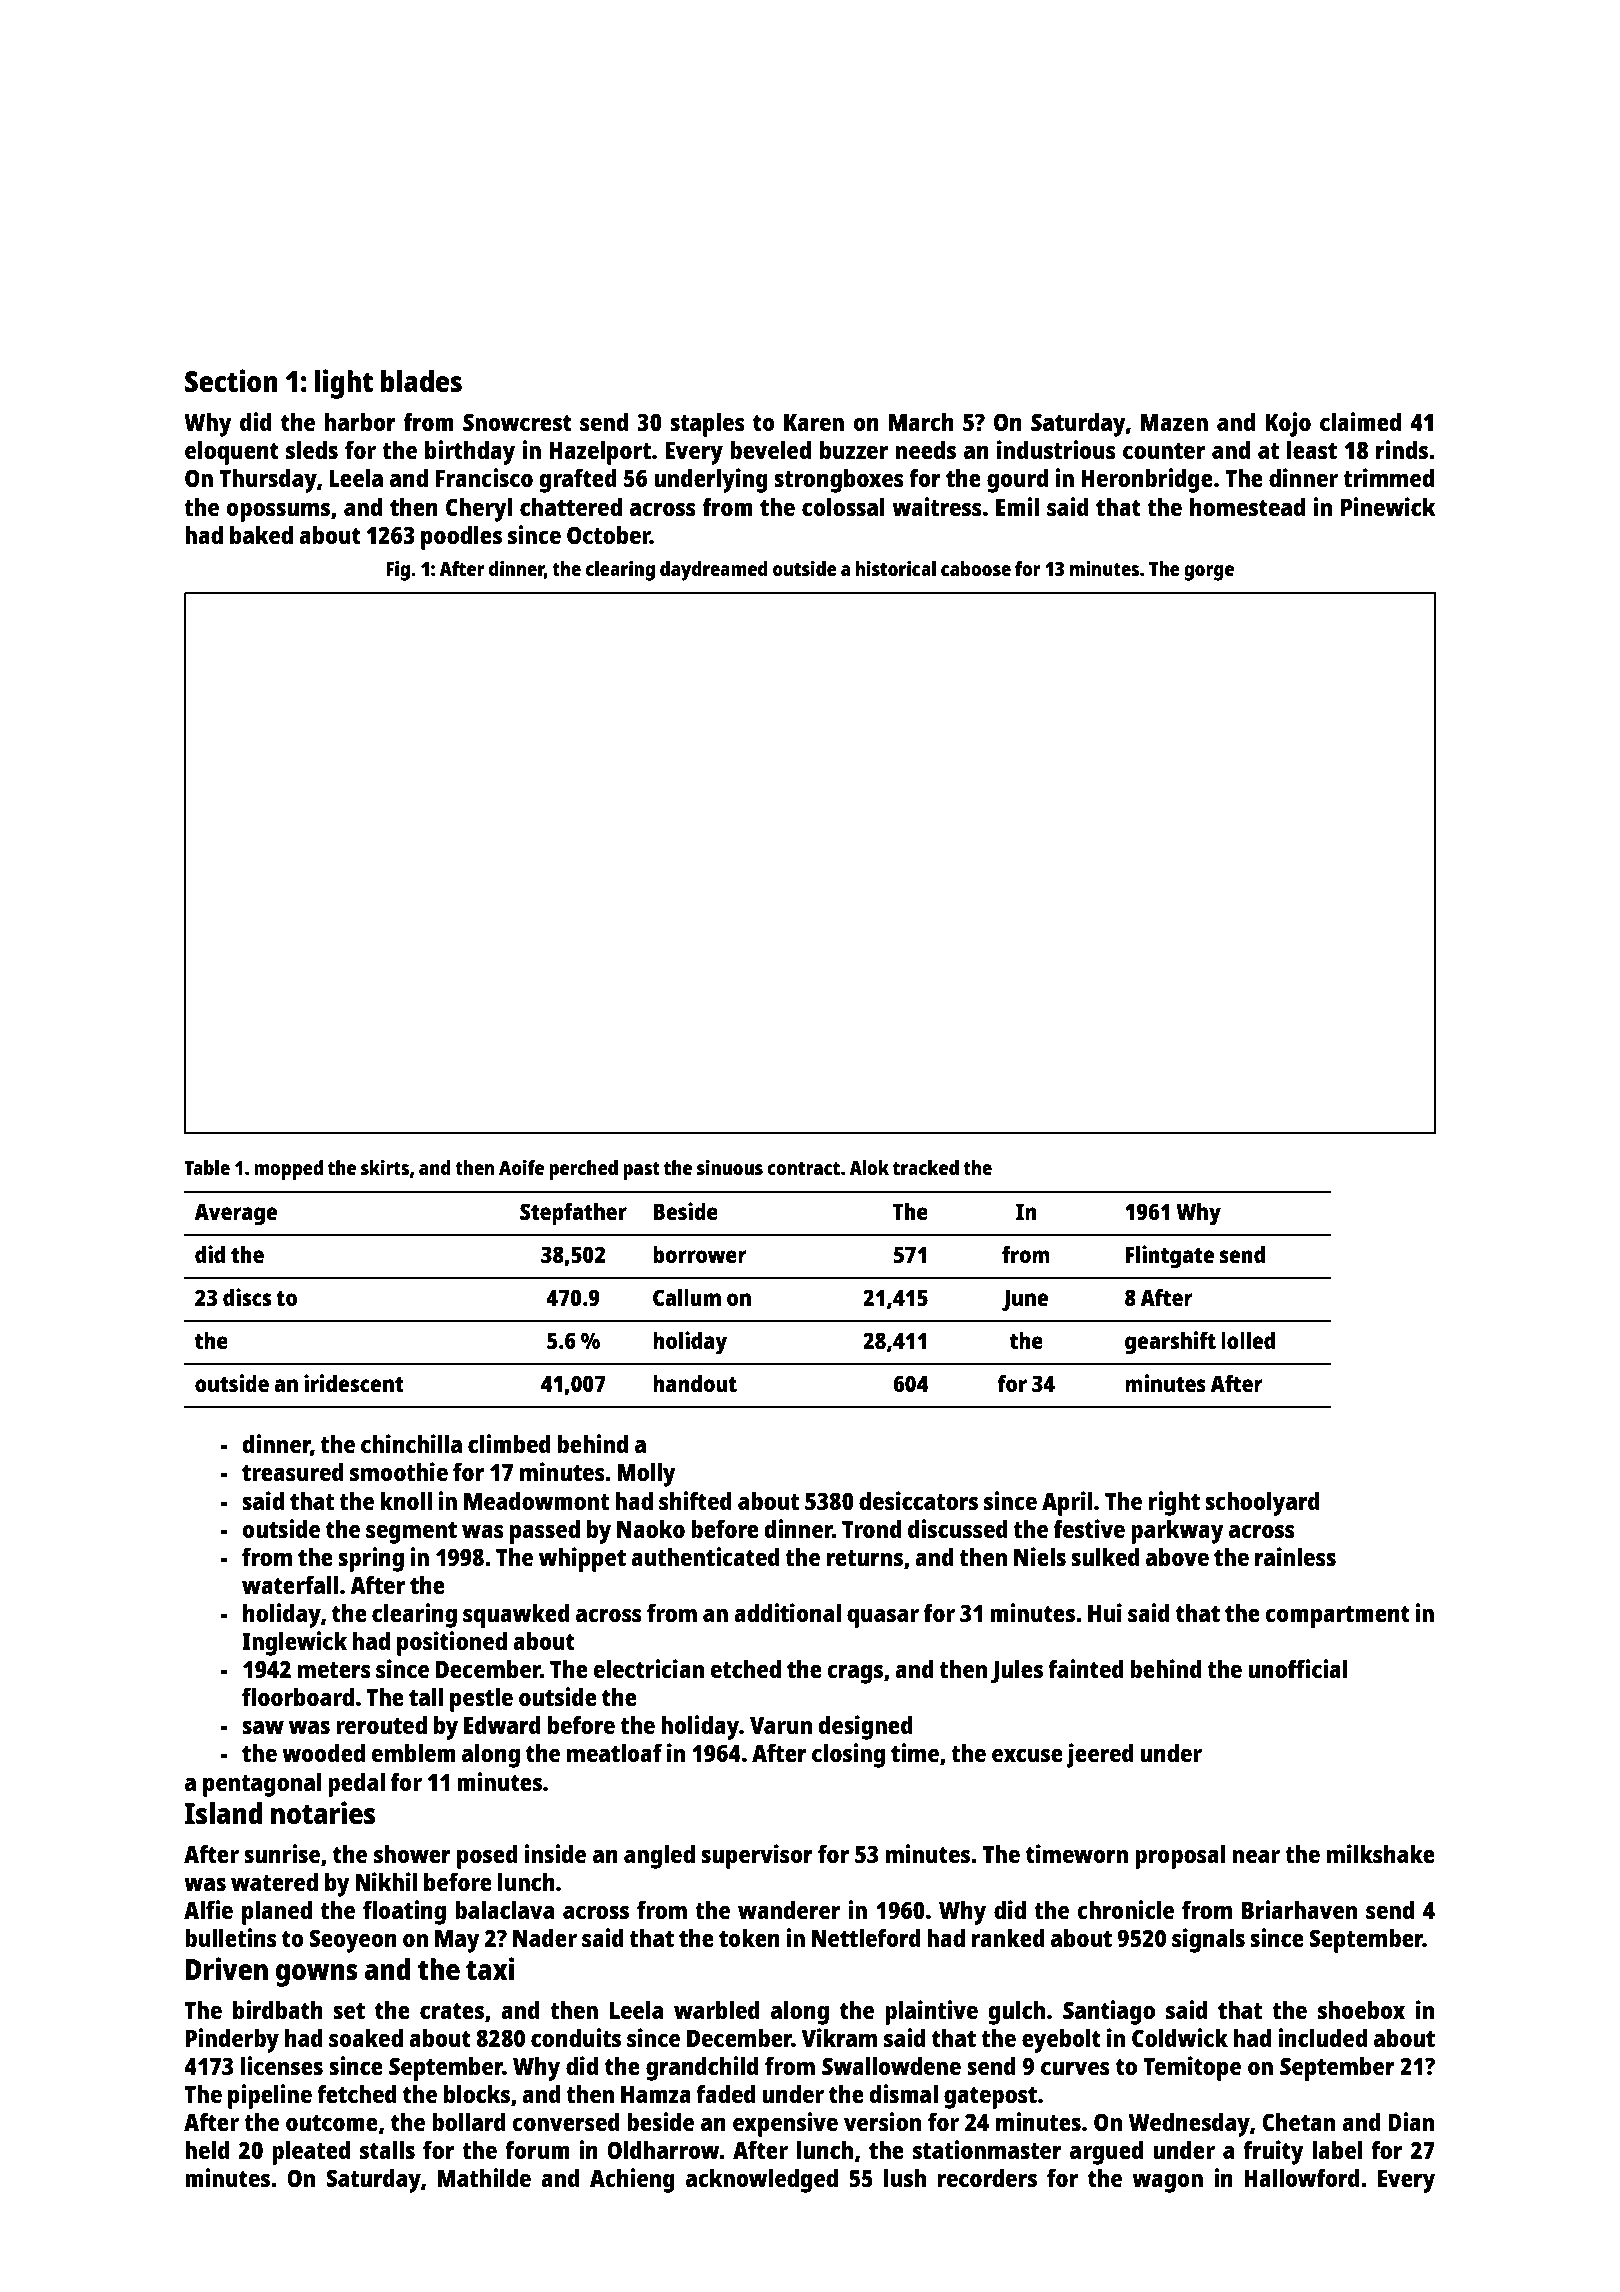 The image size is (1620, 2292). I want to click on opossums, so click(278, 512).
